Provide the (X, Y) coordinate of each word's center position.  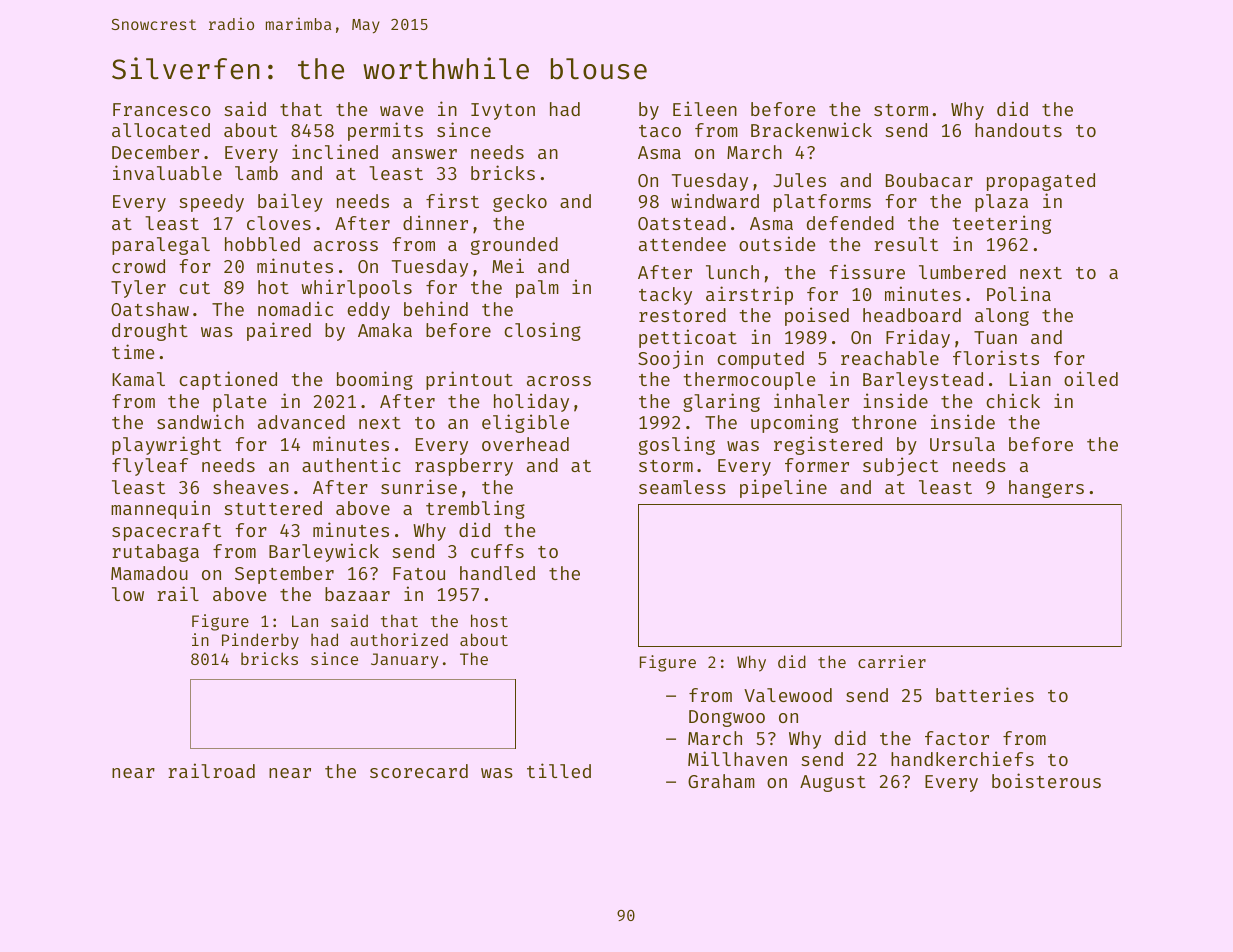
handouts (1018, 130)
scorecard (419, 771)
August (833, 783)
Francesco (162, 109)
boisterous (1046, 780)
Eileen (705, 108)
